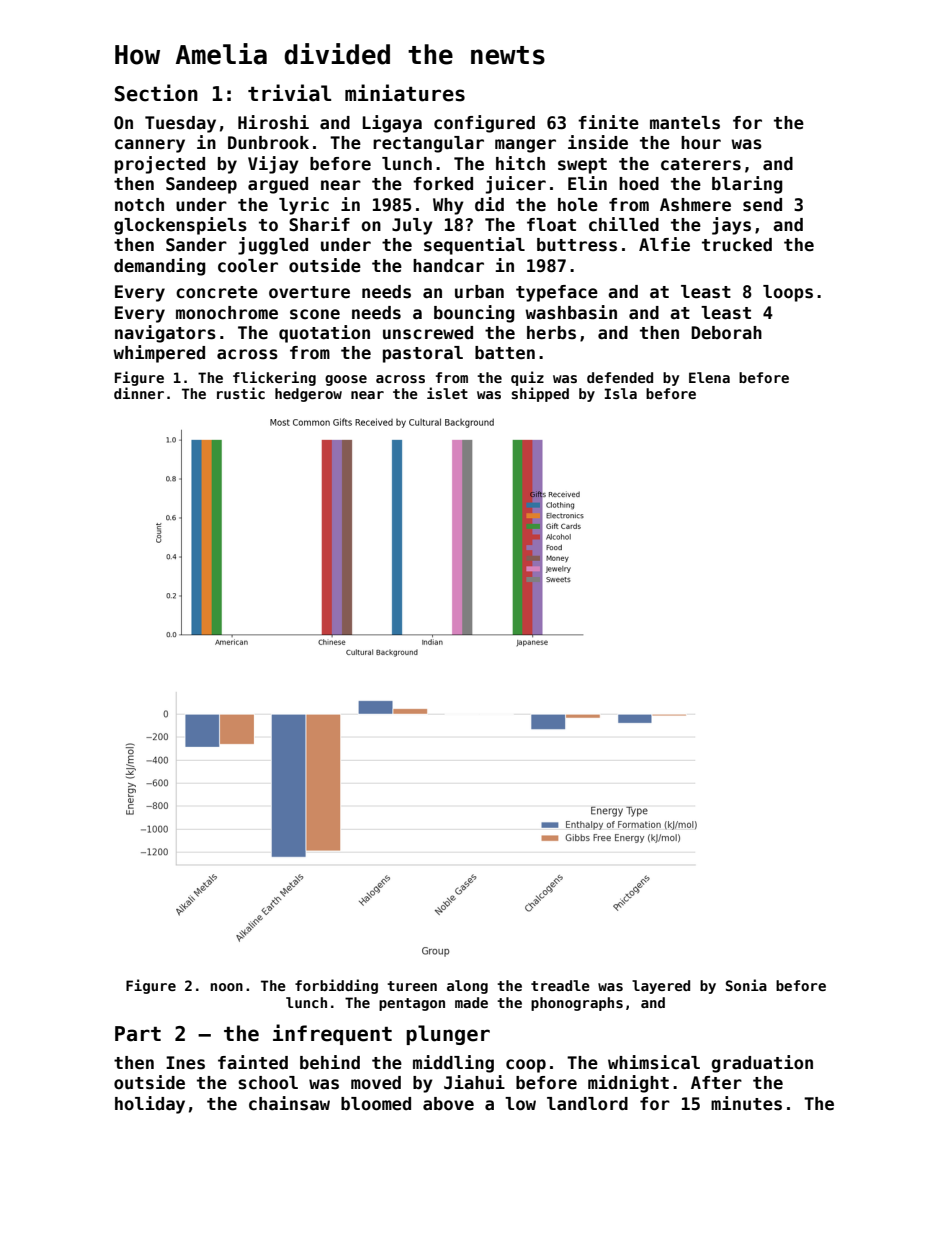  Describe the element at coordinates (150, 146) in the screenshot. I see `cannery` at that location.
